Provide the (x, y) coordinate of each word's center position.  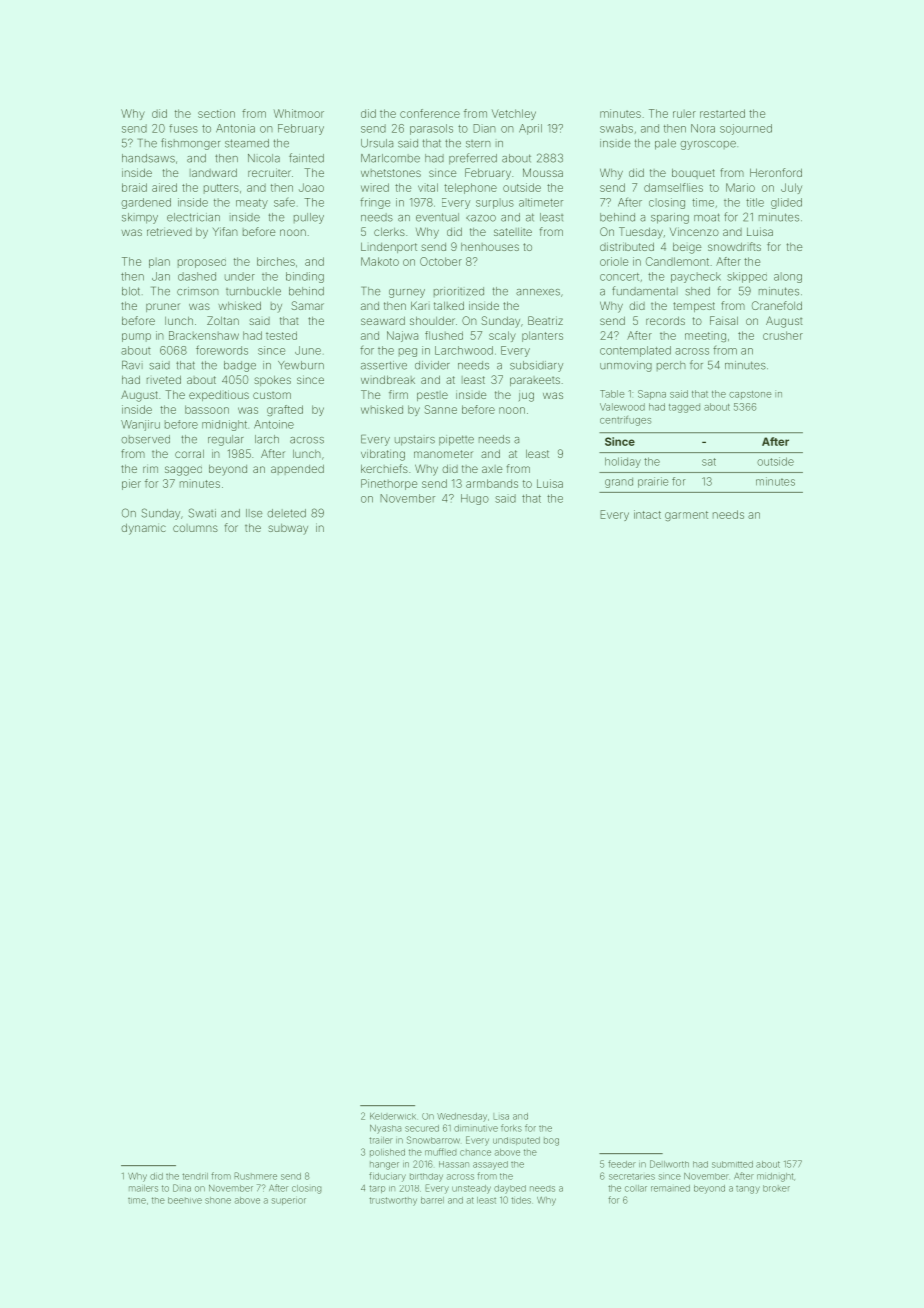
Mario (740, 187)
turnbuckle (253, 291)
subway (288, 529)
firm (398, 394)
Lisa (501, 1116)
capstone (750, 395)
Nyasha (385, 1129)
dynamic (143, 529)
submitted (732, 1164)
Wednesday (462, 1117)
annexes (538, 292)
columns (195, 528)
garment (686, 516)
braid (134, 187)
